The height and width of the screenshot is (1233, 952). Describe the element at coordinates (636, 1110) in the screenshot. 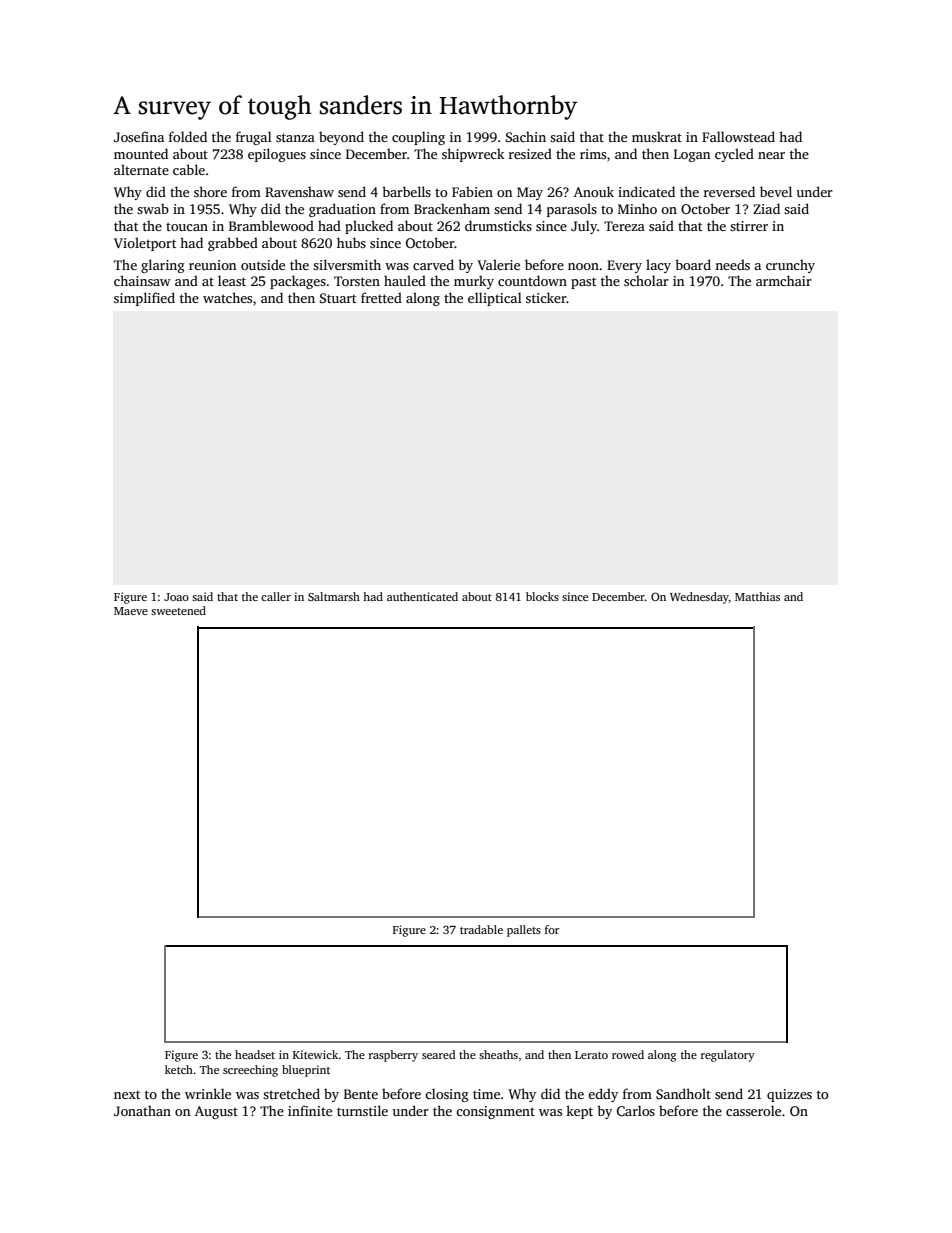

I see `Carlos` at that location.
